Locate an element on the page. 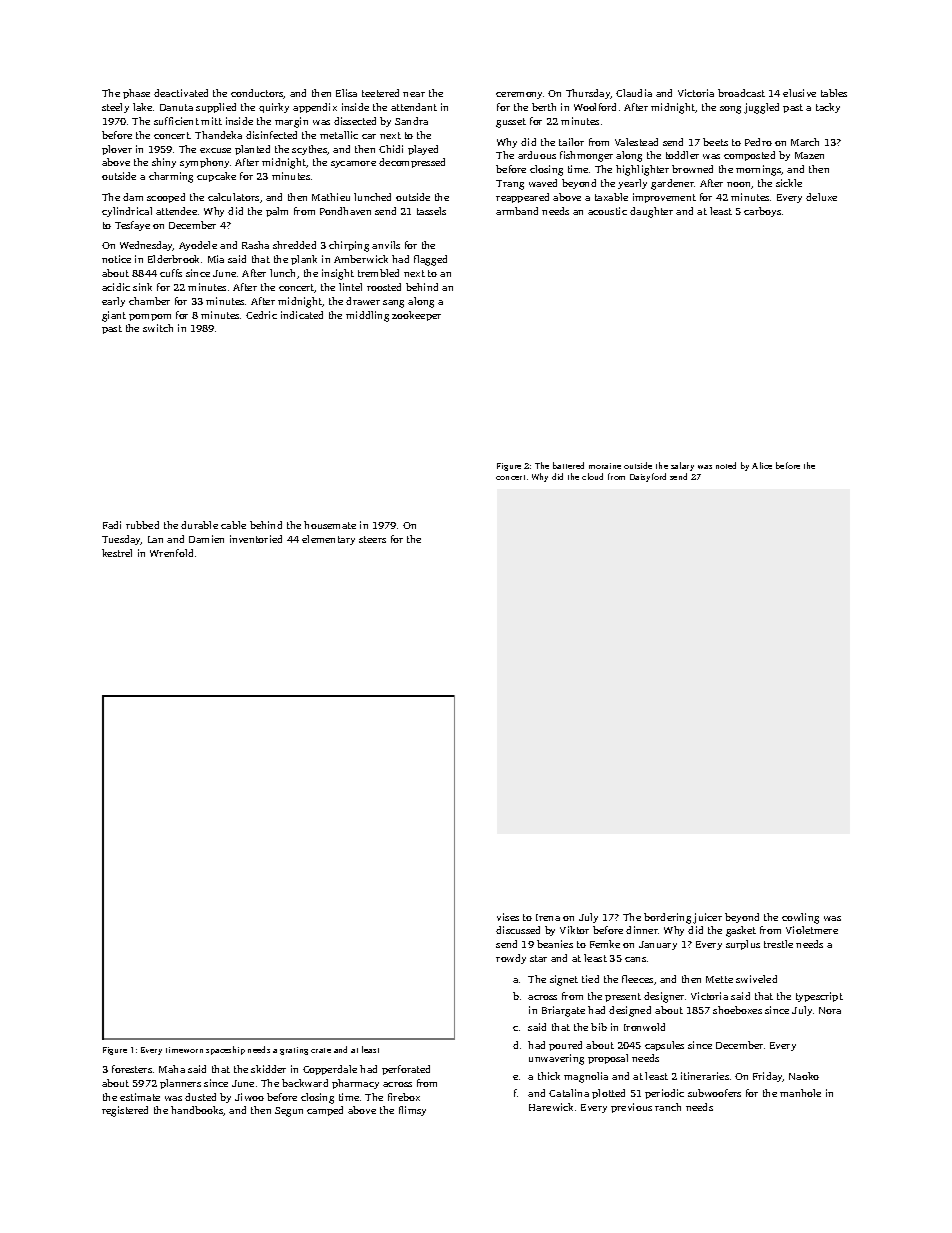 The width and height of the page is (952, 1233). cowling is located at coordinates (800, 918).
